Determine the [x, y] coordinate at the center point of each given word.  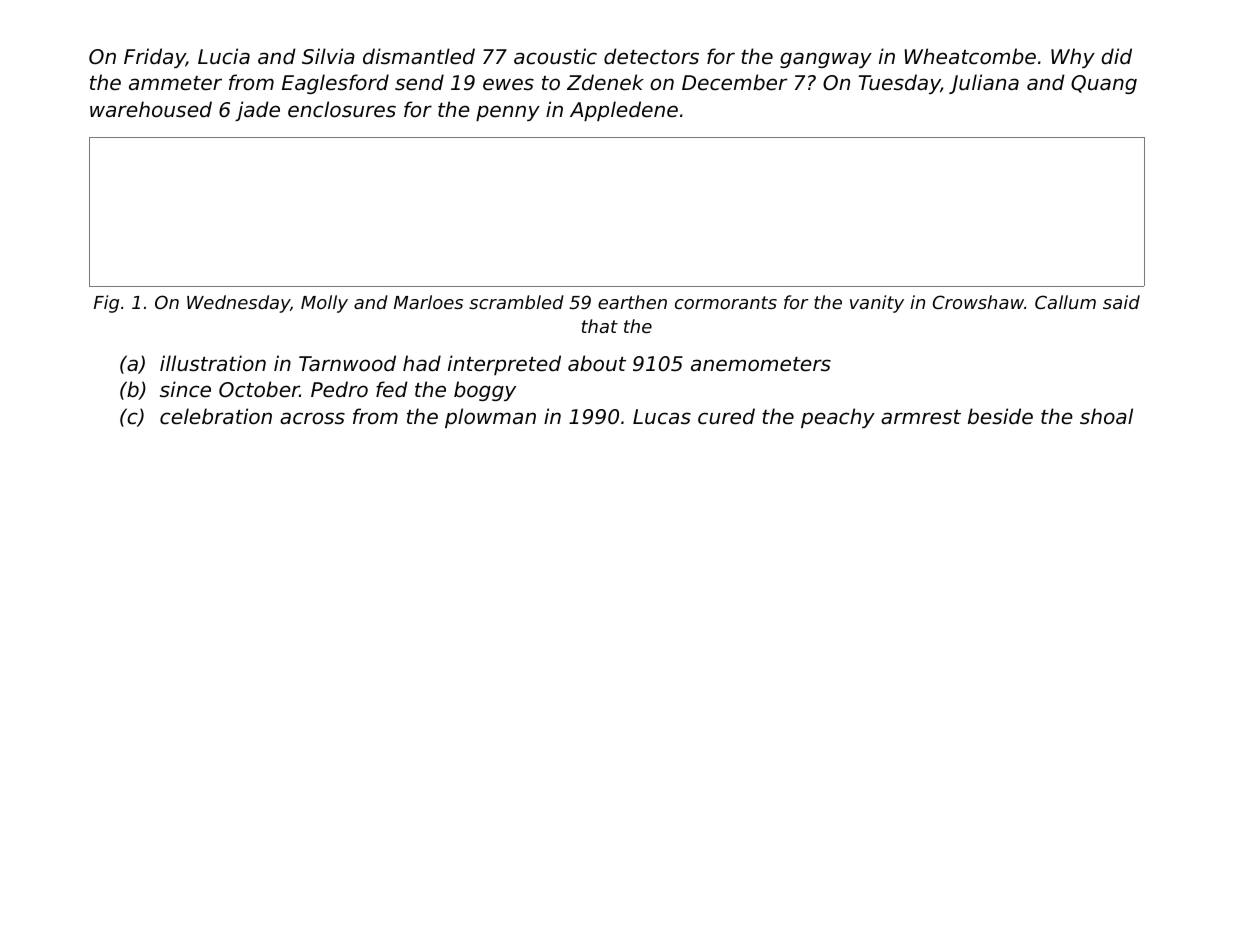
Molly [324, 304]
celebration [216, 416]
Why [1073, 58]
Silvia [328, 56]
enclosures [342, 109]
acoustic [555, 56]
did [1116, 56]
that [600, 326]
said [1121, 302]
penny [508, 113]
